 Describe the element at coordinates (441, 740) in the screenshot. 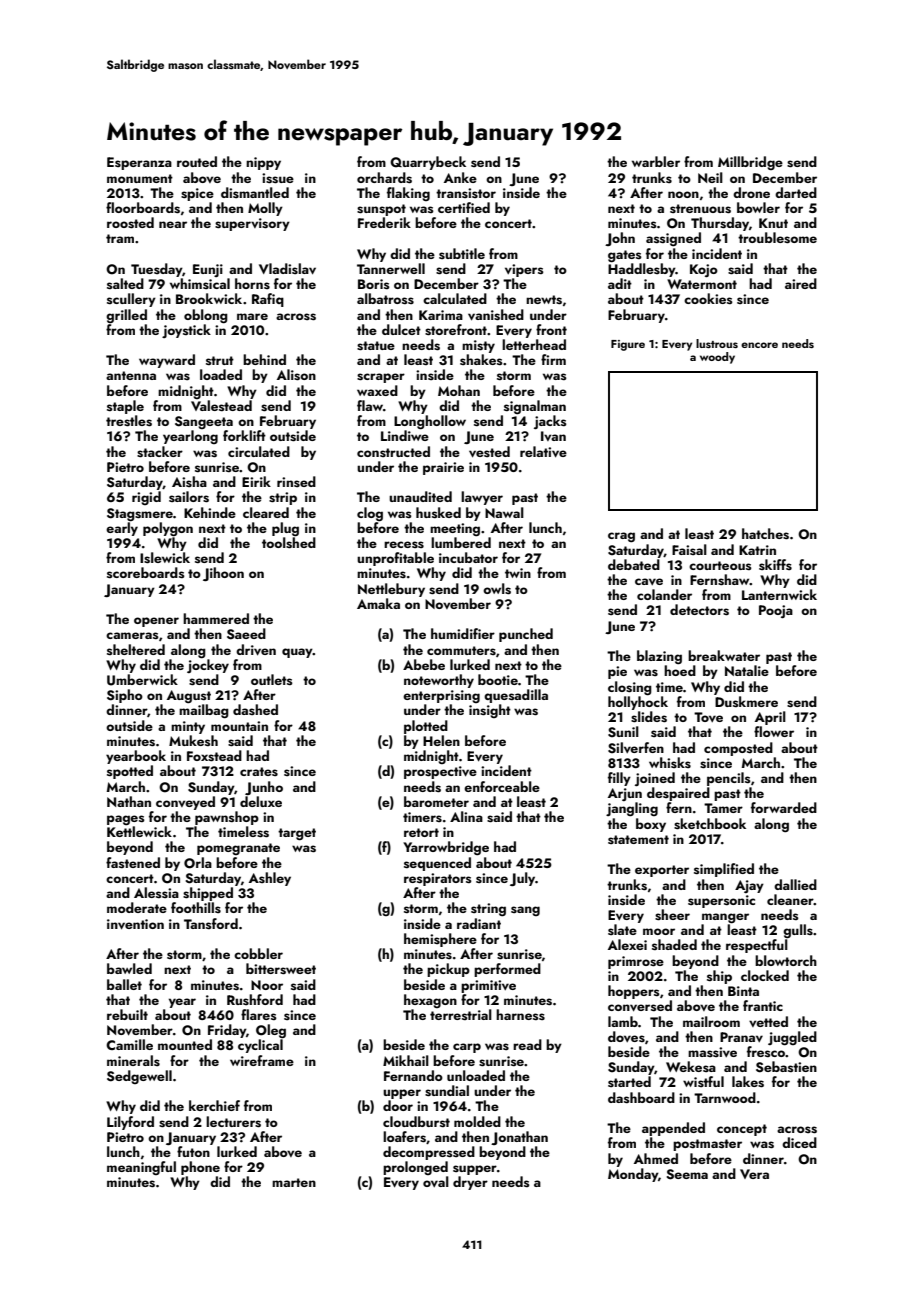

I see `Helen` at that location.
